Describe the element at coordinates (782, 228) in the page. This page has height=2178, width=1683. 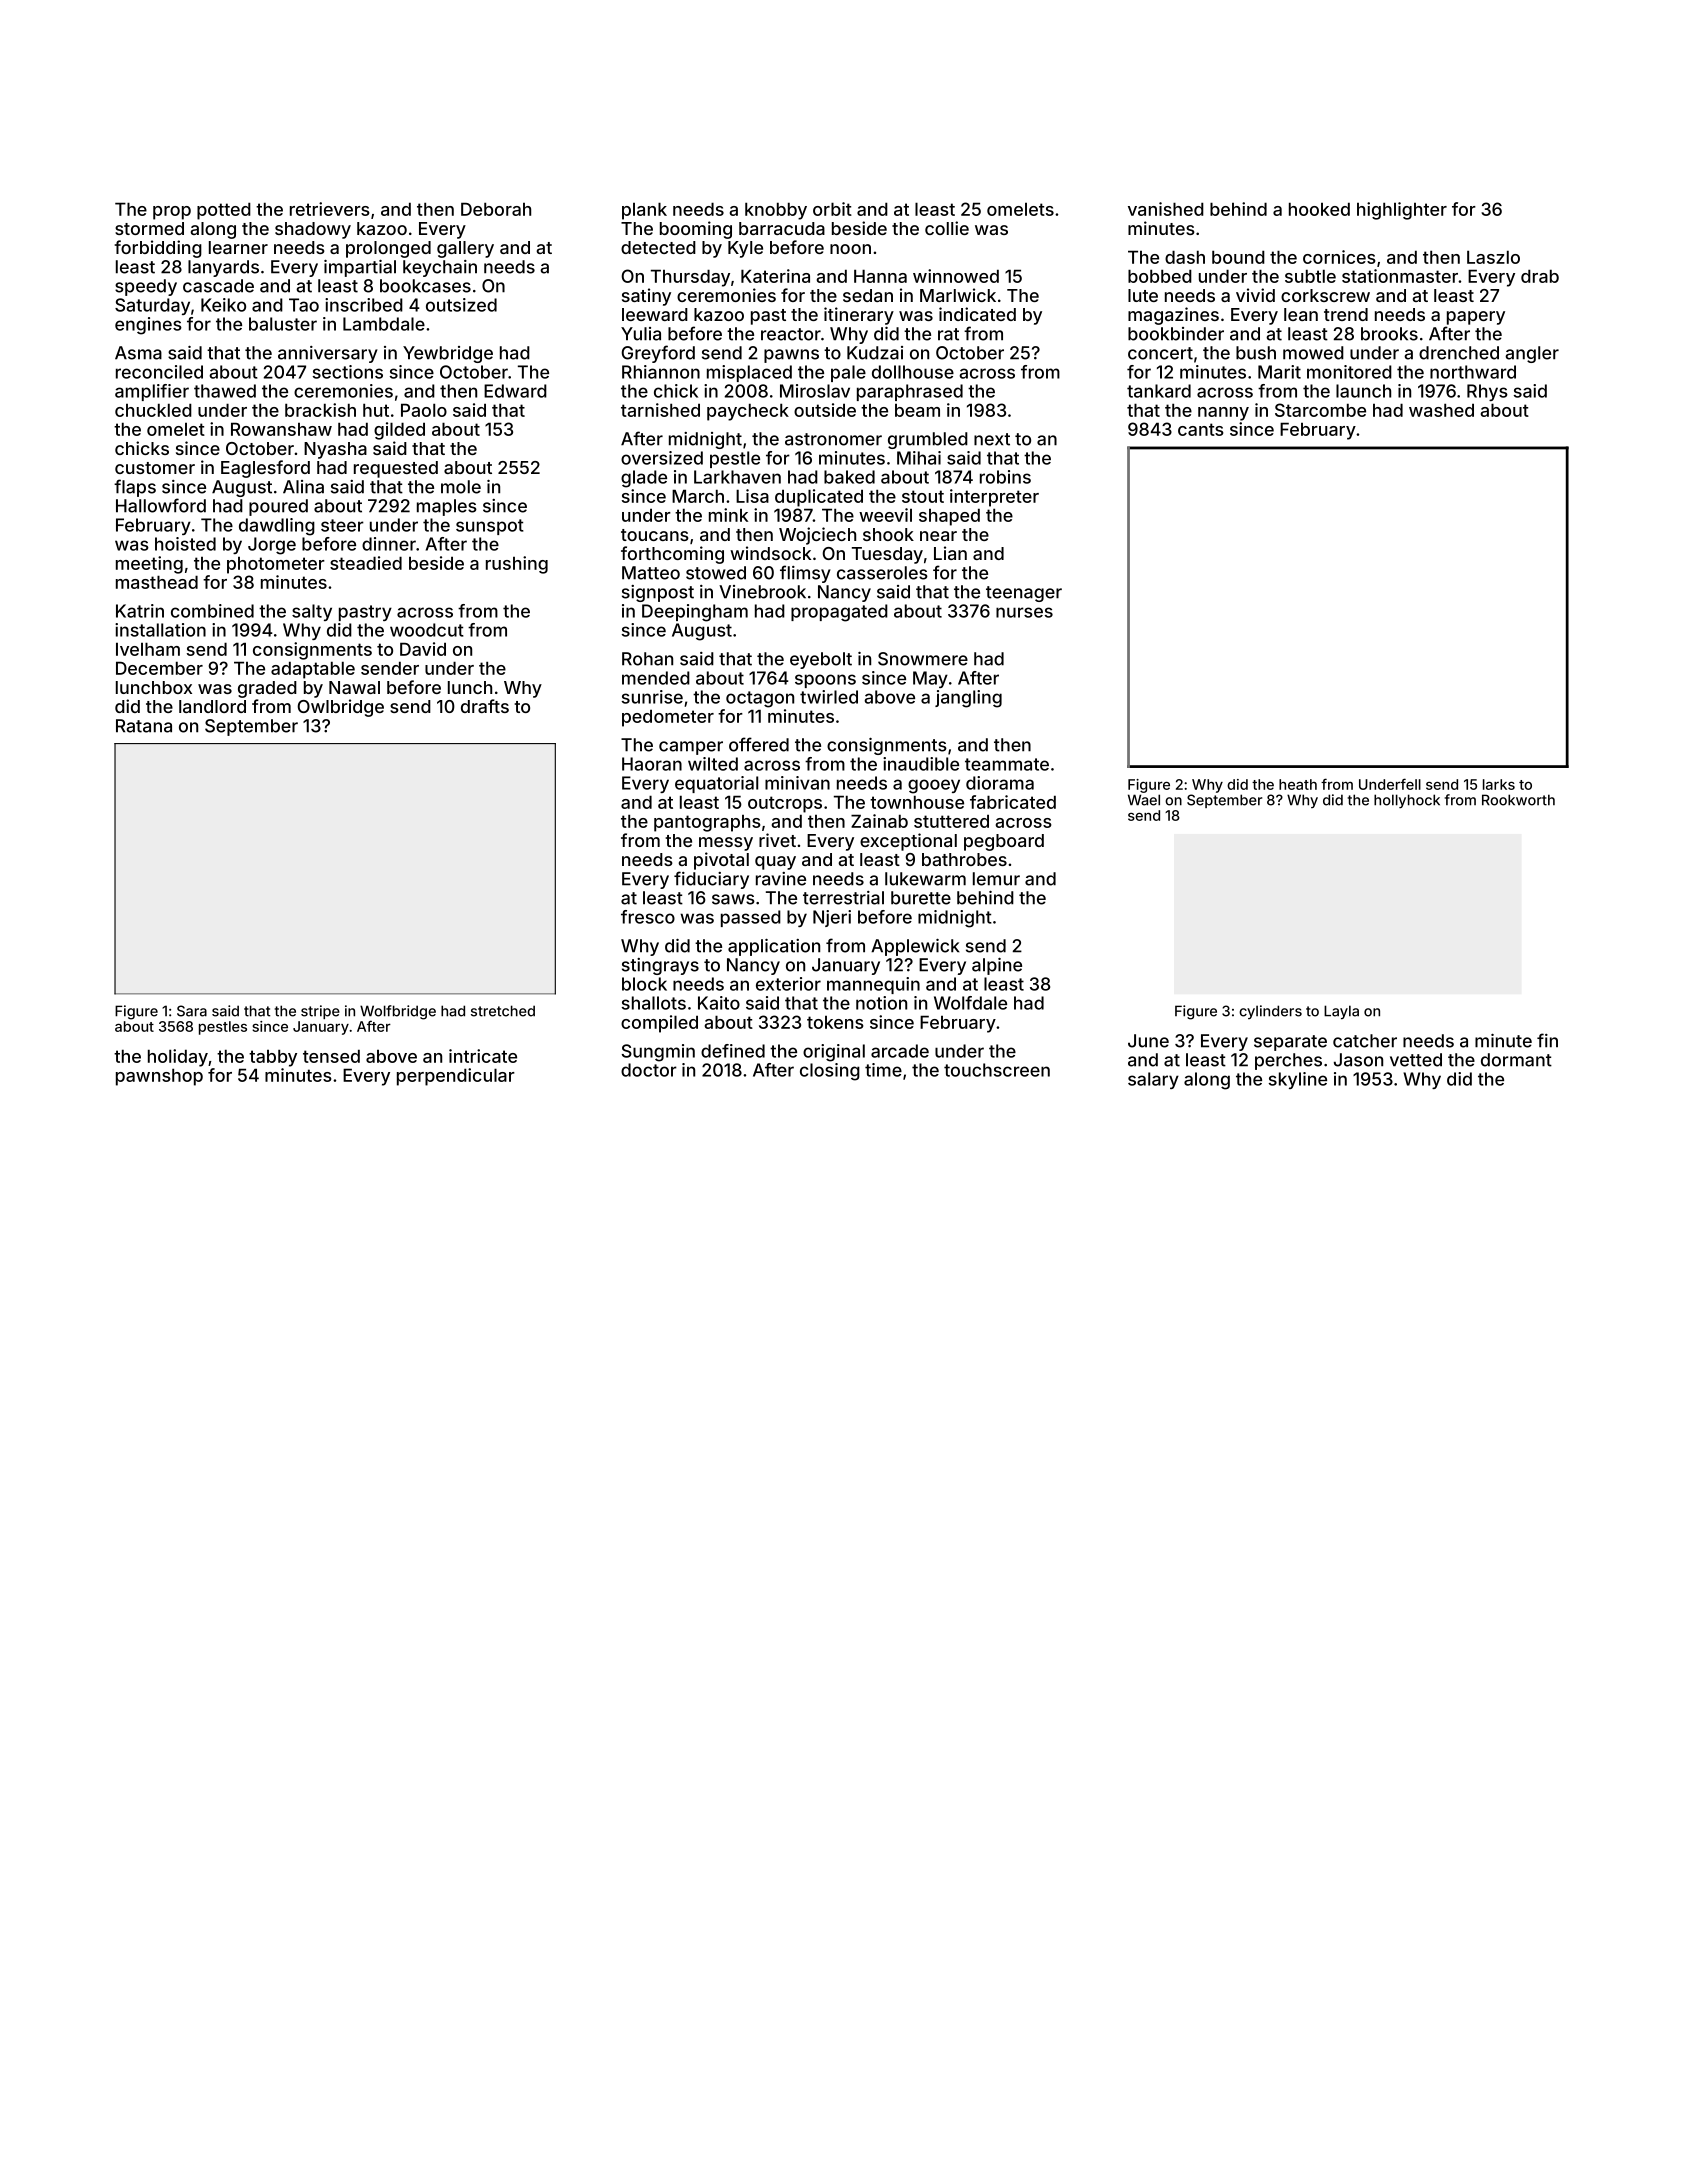
I see `barracuda` at that location.
